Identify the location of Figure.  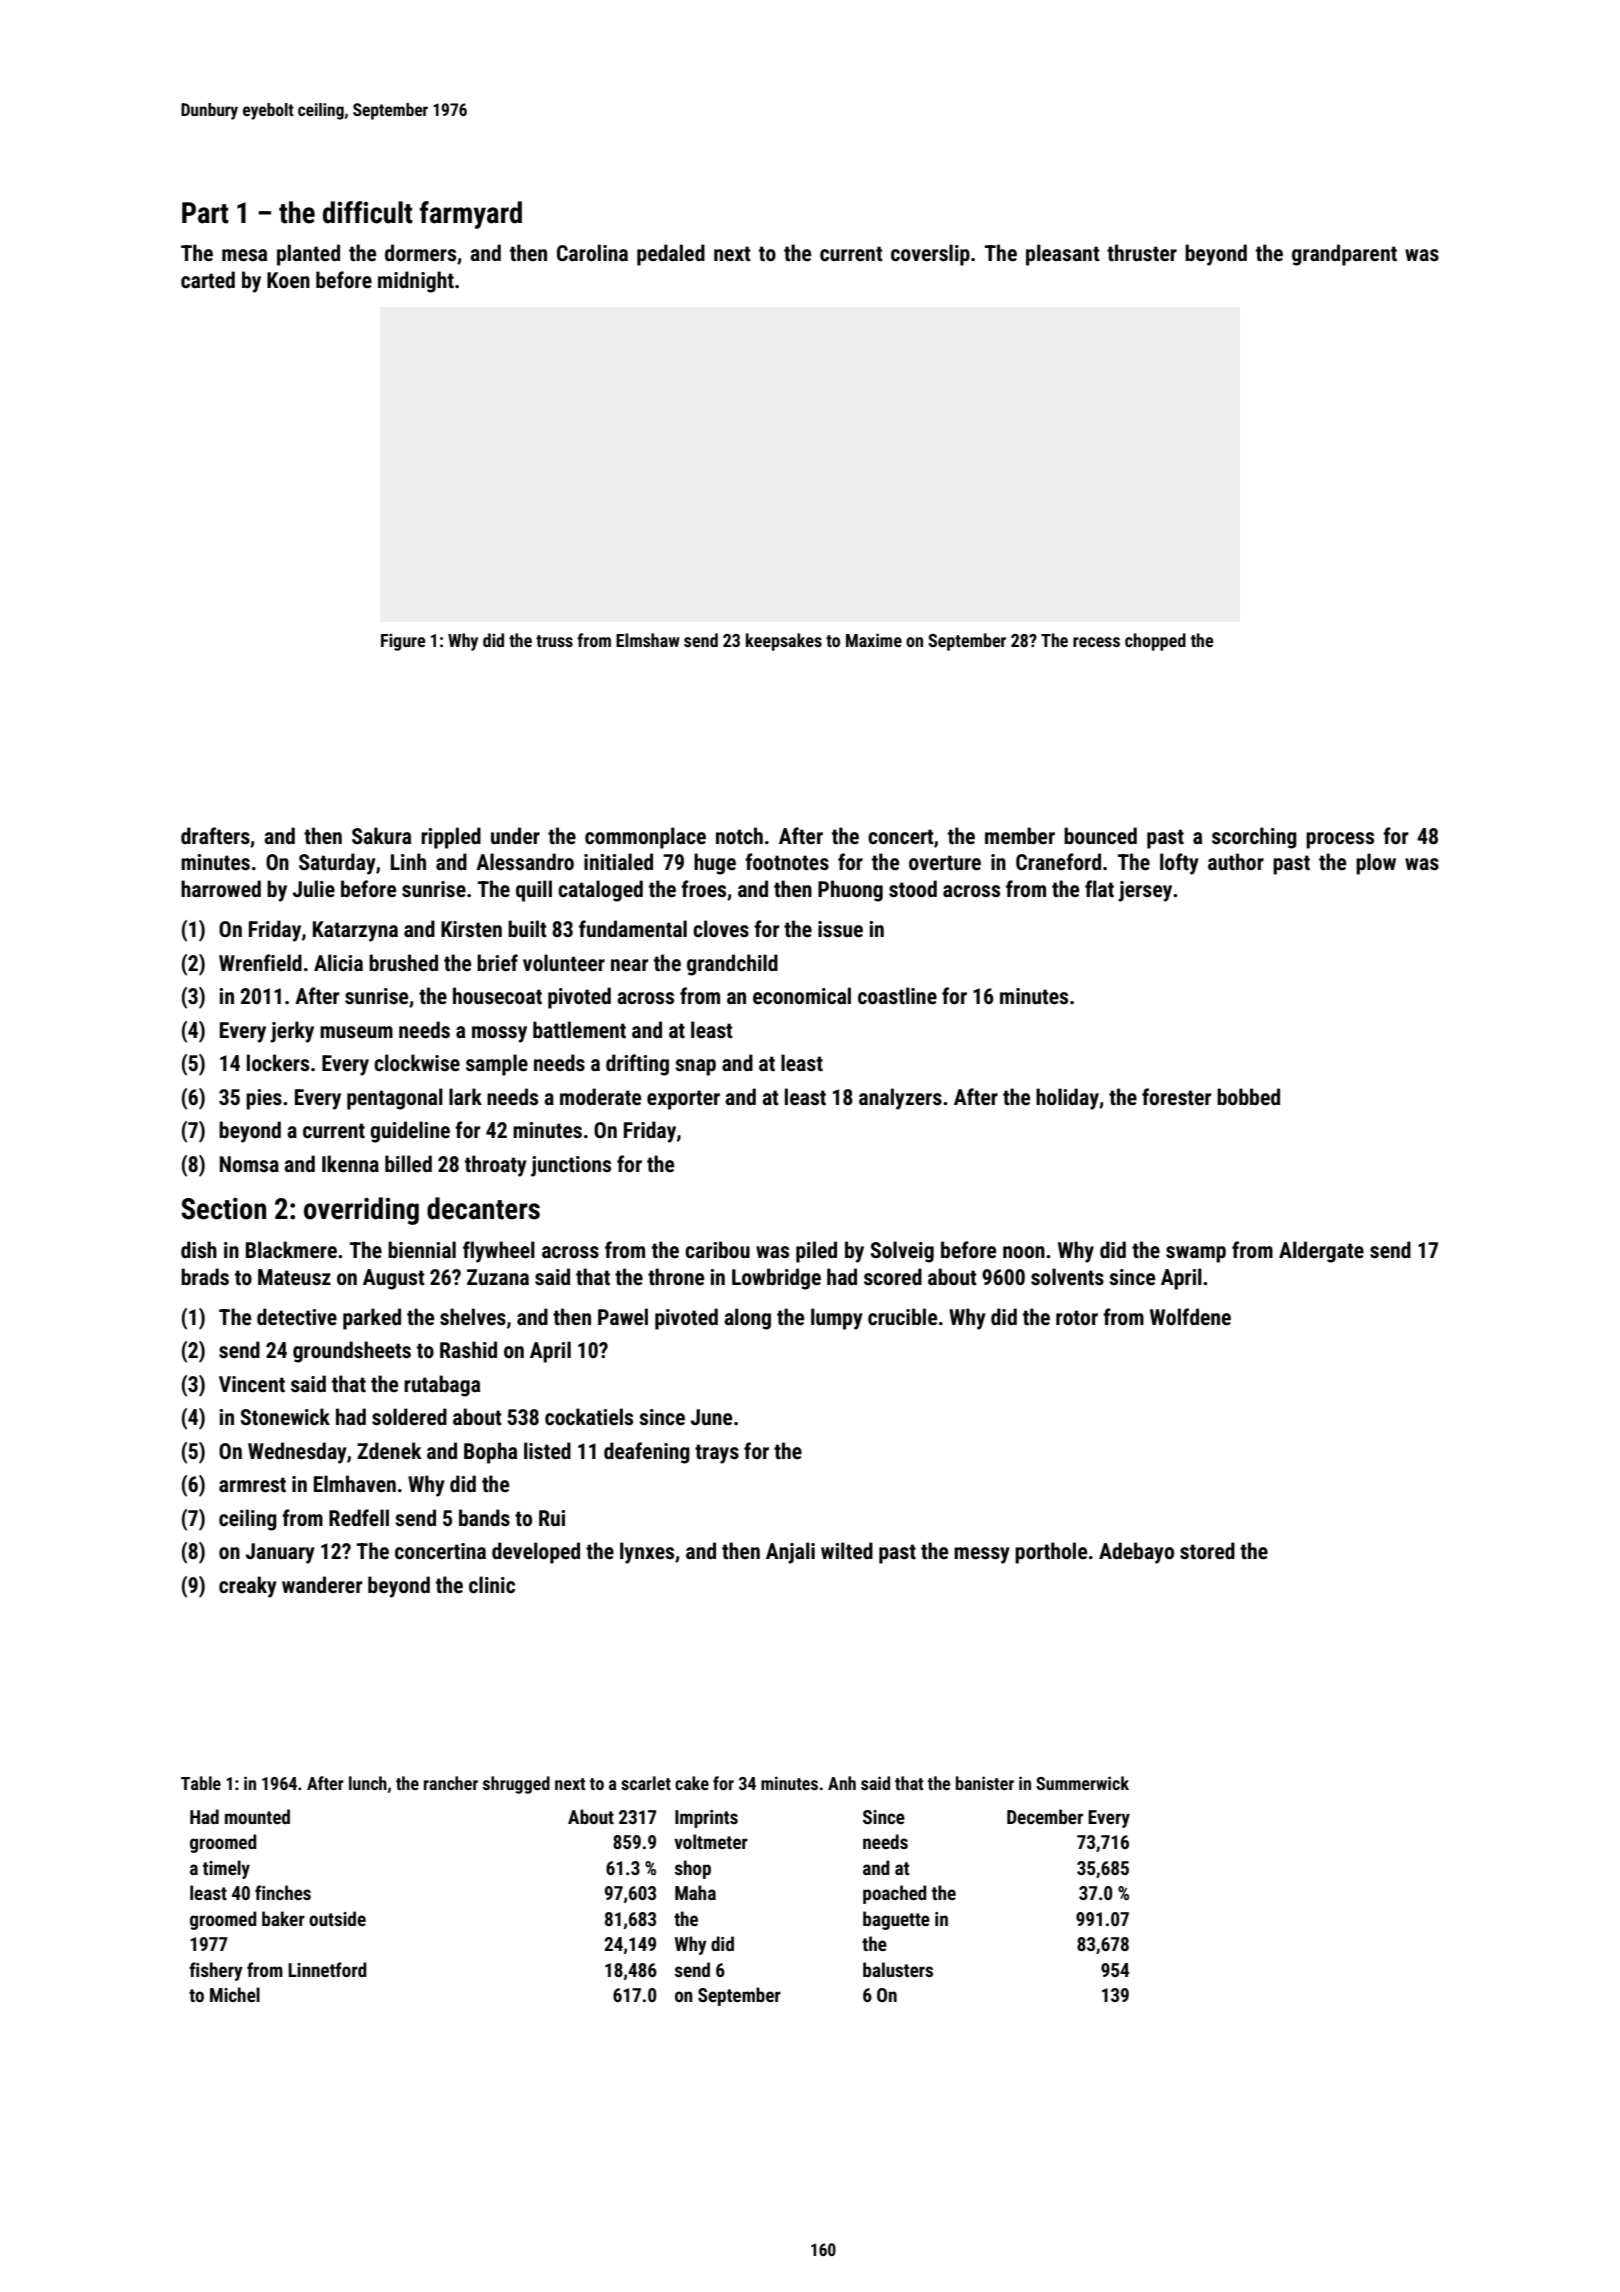
(403, 642).
